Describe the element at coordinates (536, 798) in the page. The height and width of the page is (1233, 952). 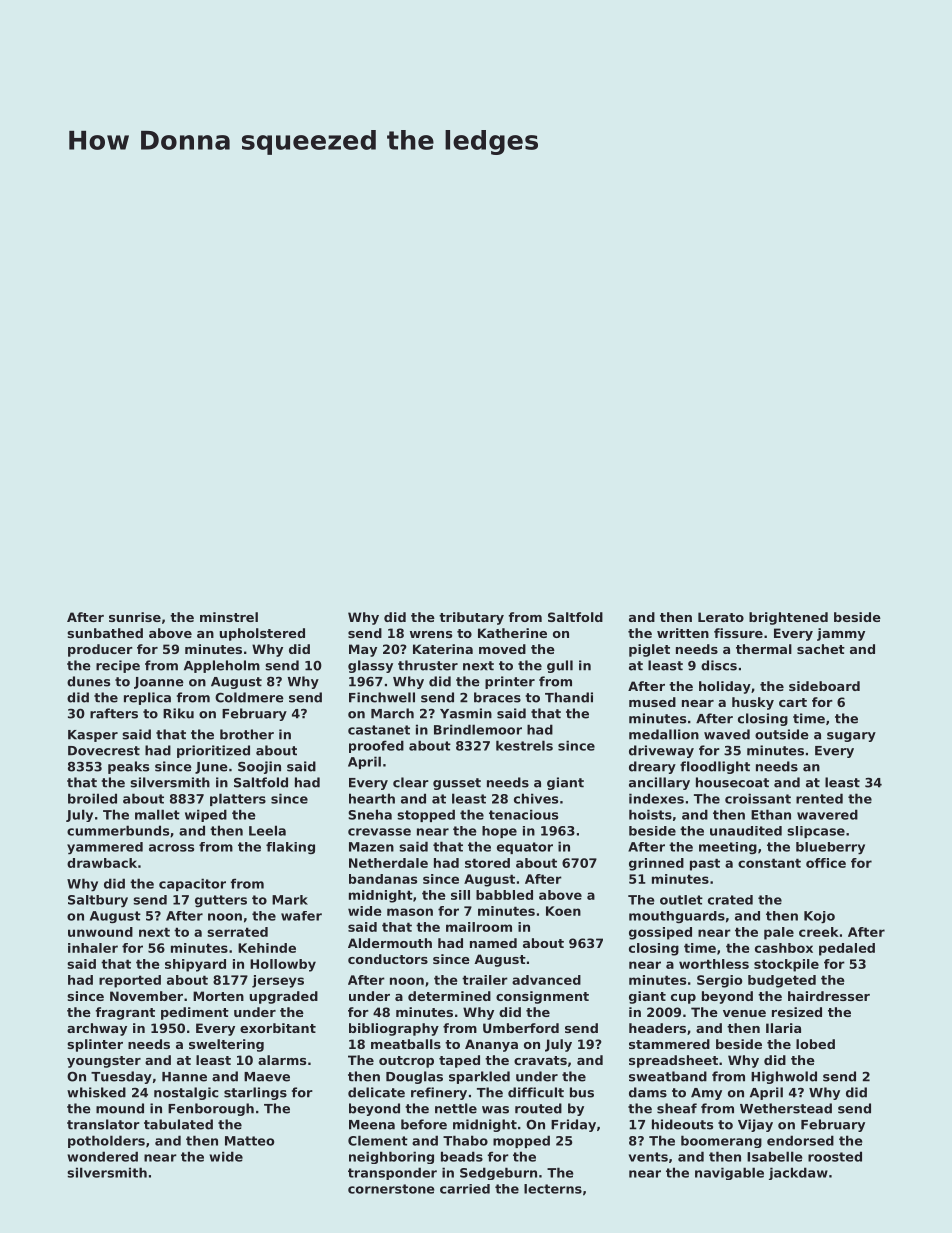
I see `chives` at that location.
